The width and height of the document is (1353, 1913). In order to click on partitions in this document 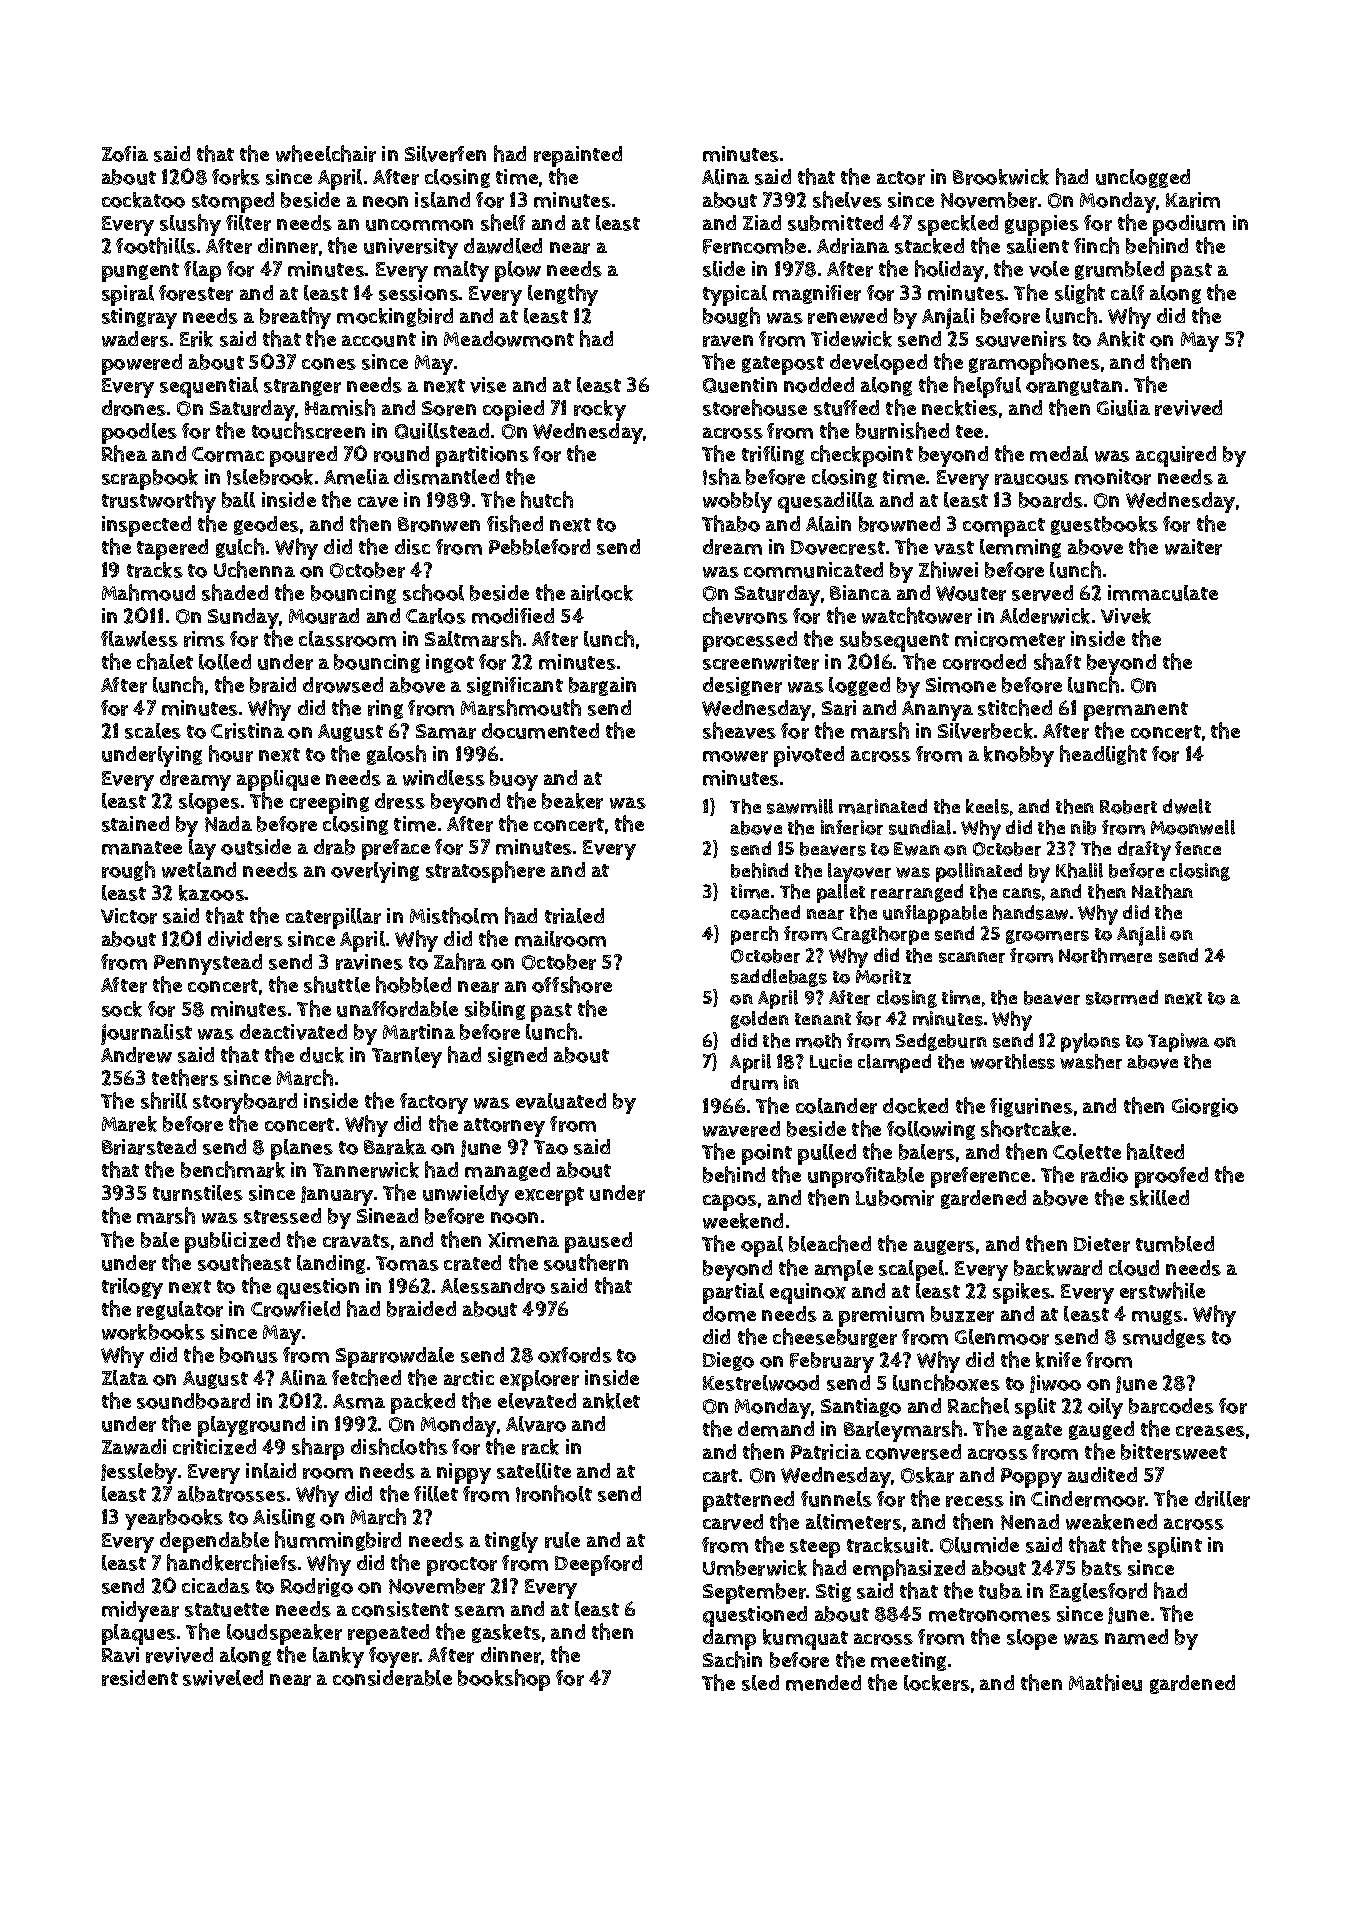, I will do `click(482, 456)`.
